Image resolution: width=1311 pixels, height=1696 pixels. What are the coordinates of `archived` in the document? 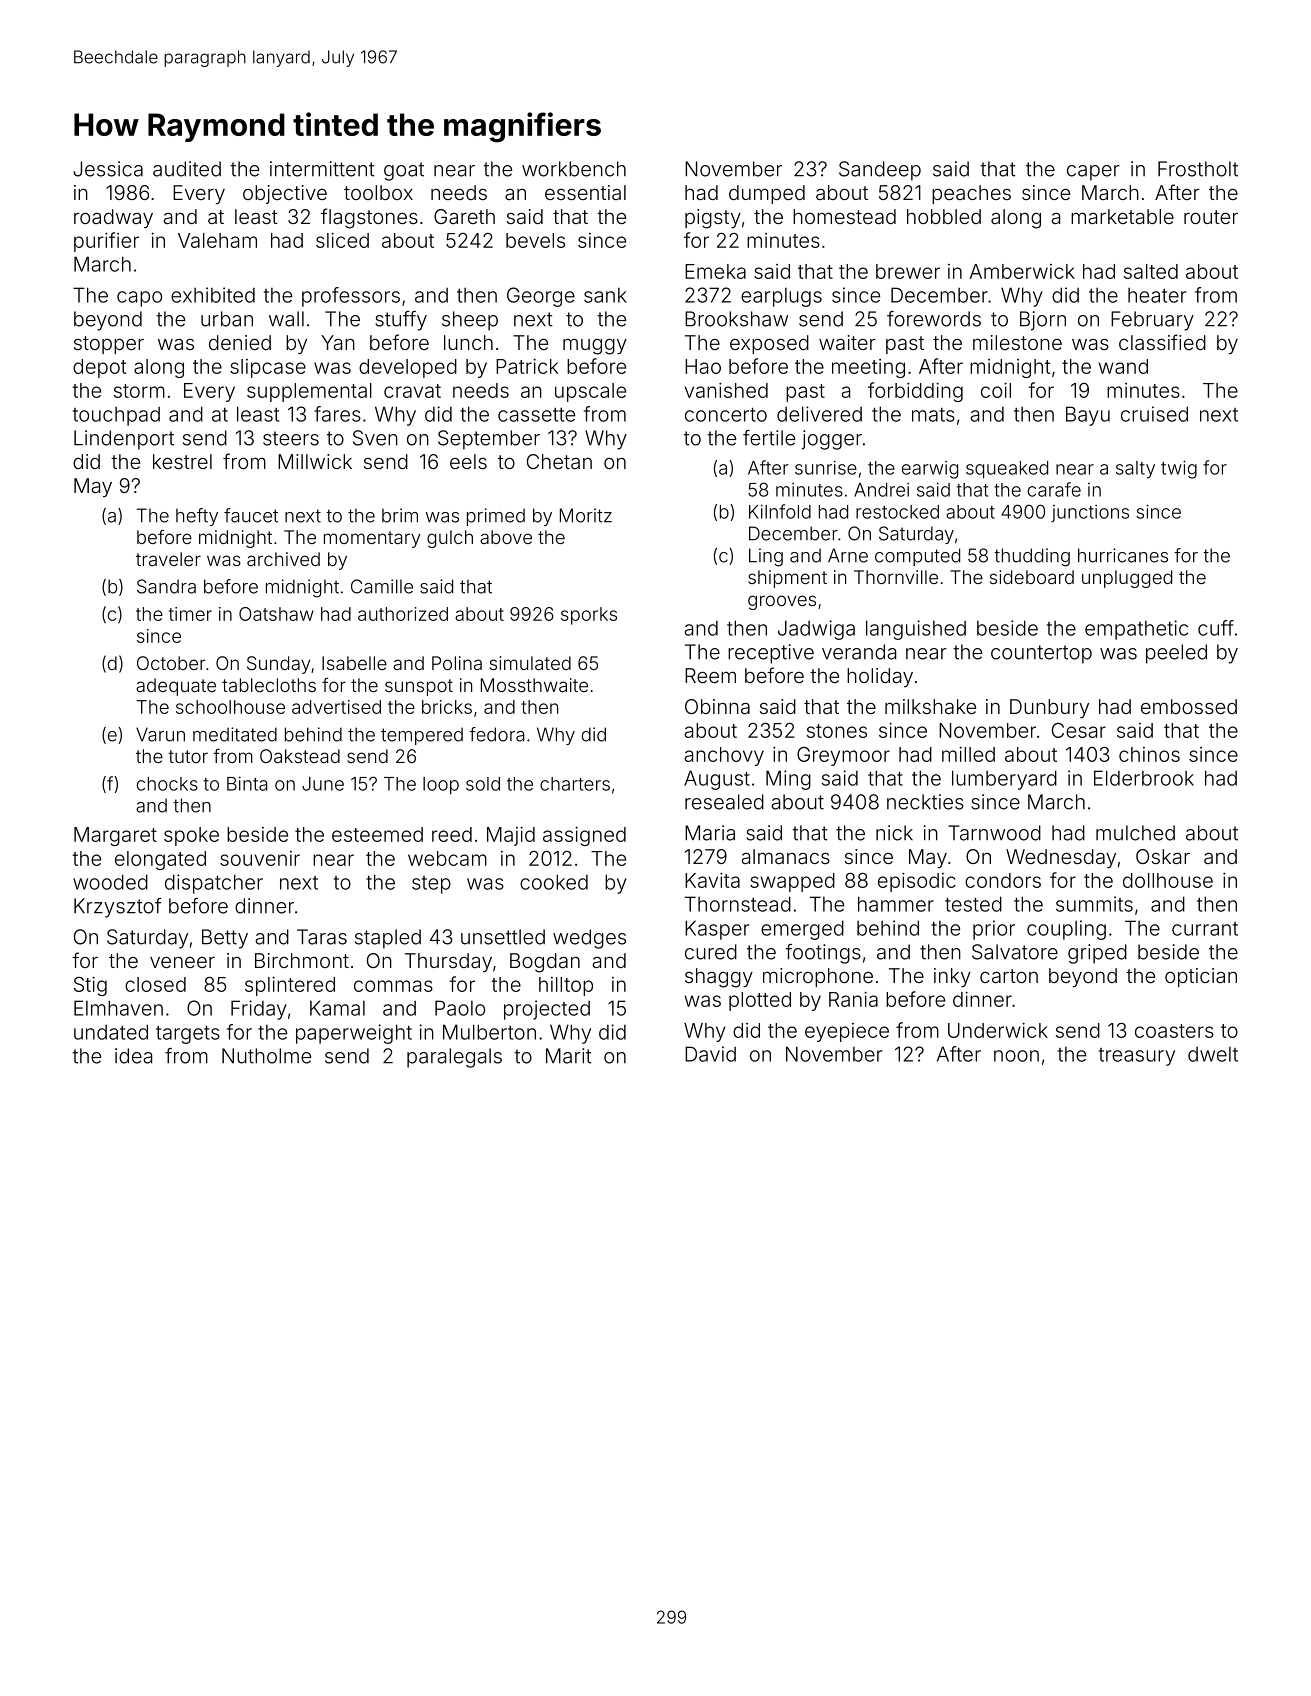 It's located at (283, 559).
